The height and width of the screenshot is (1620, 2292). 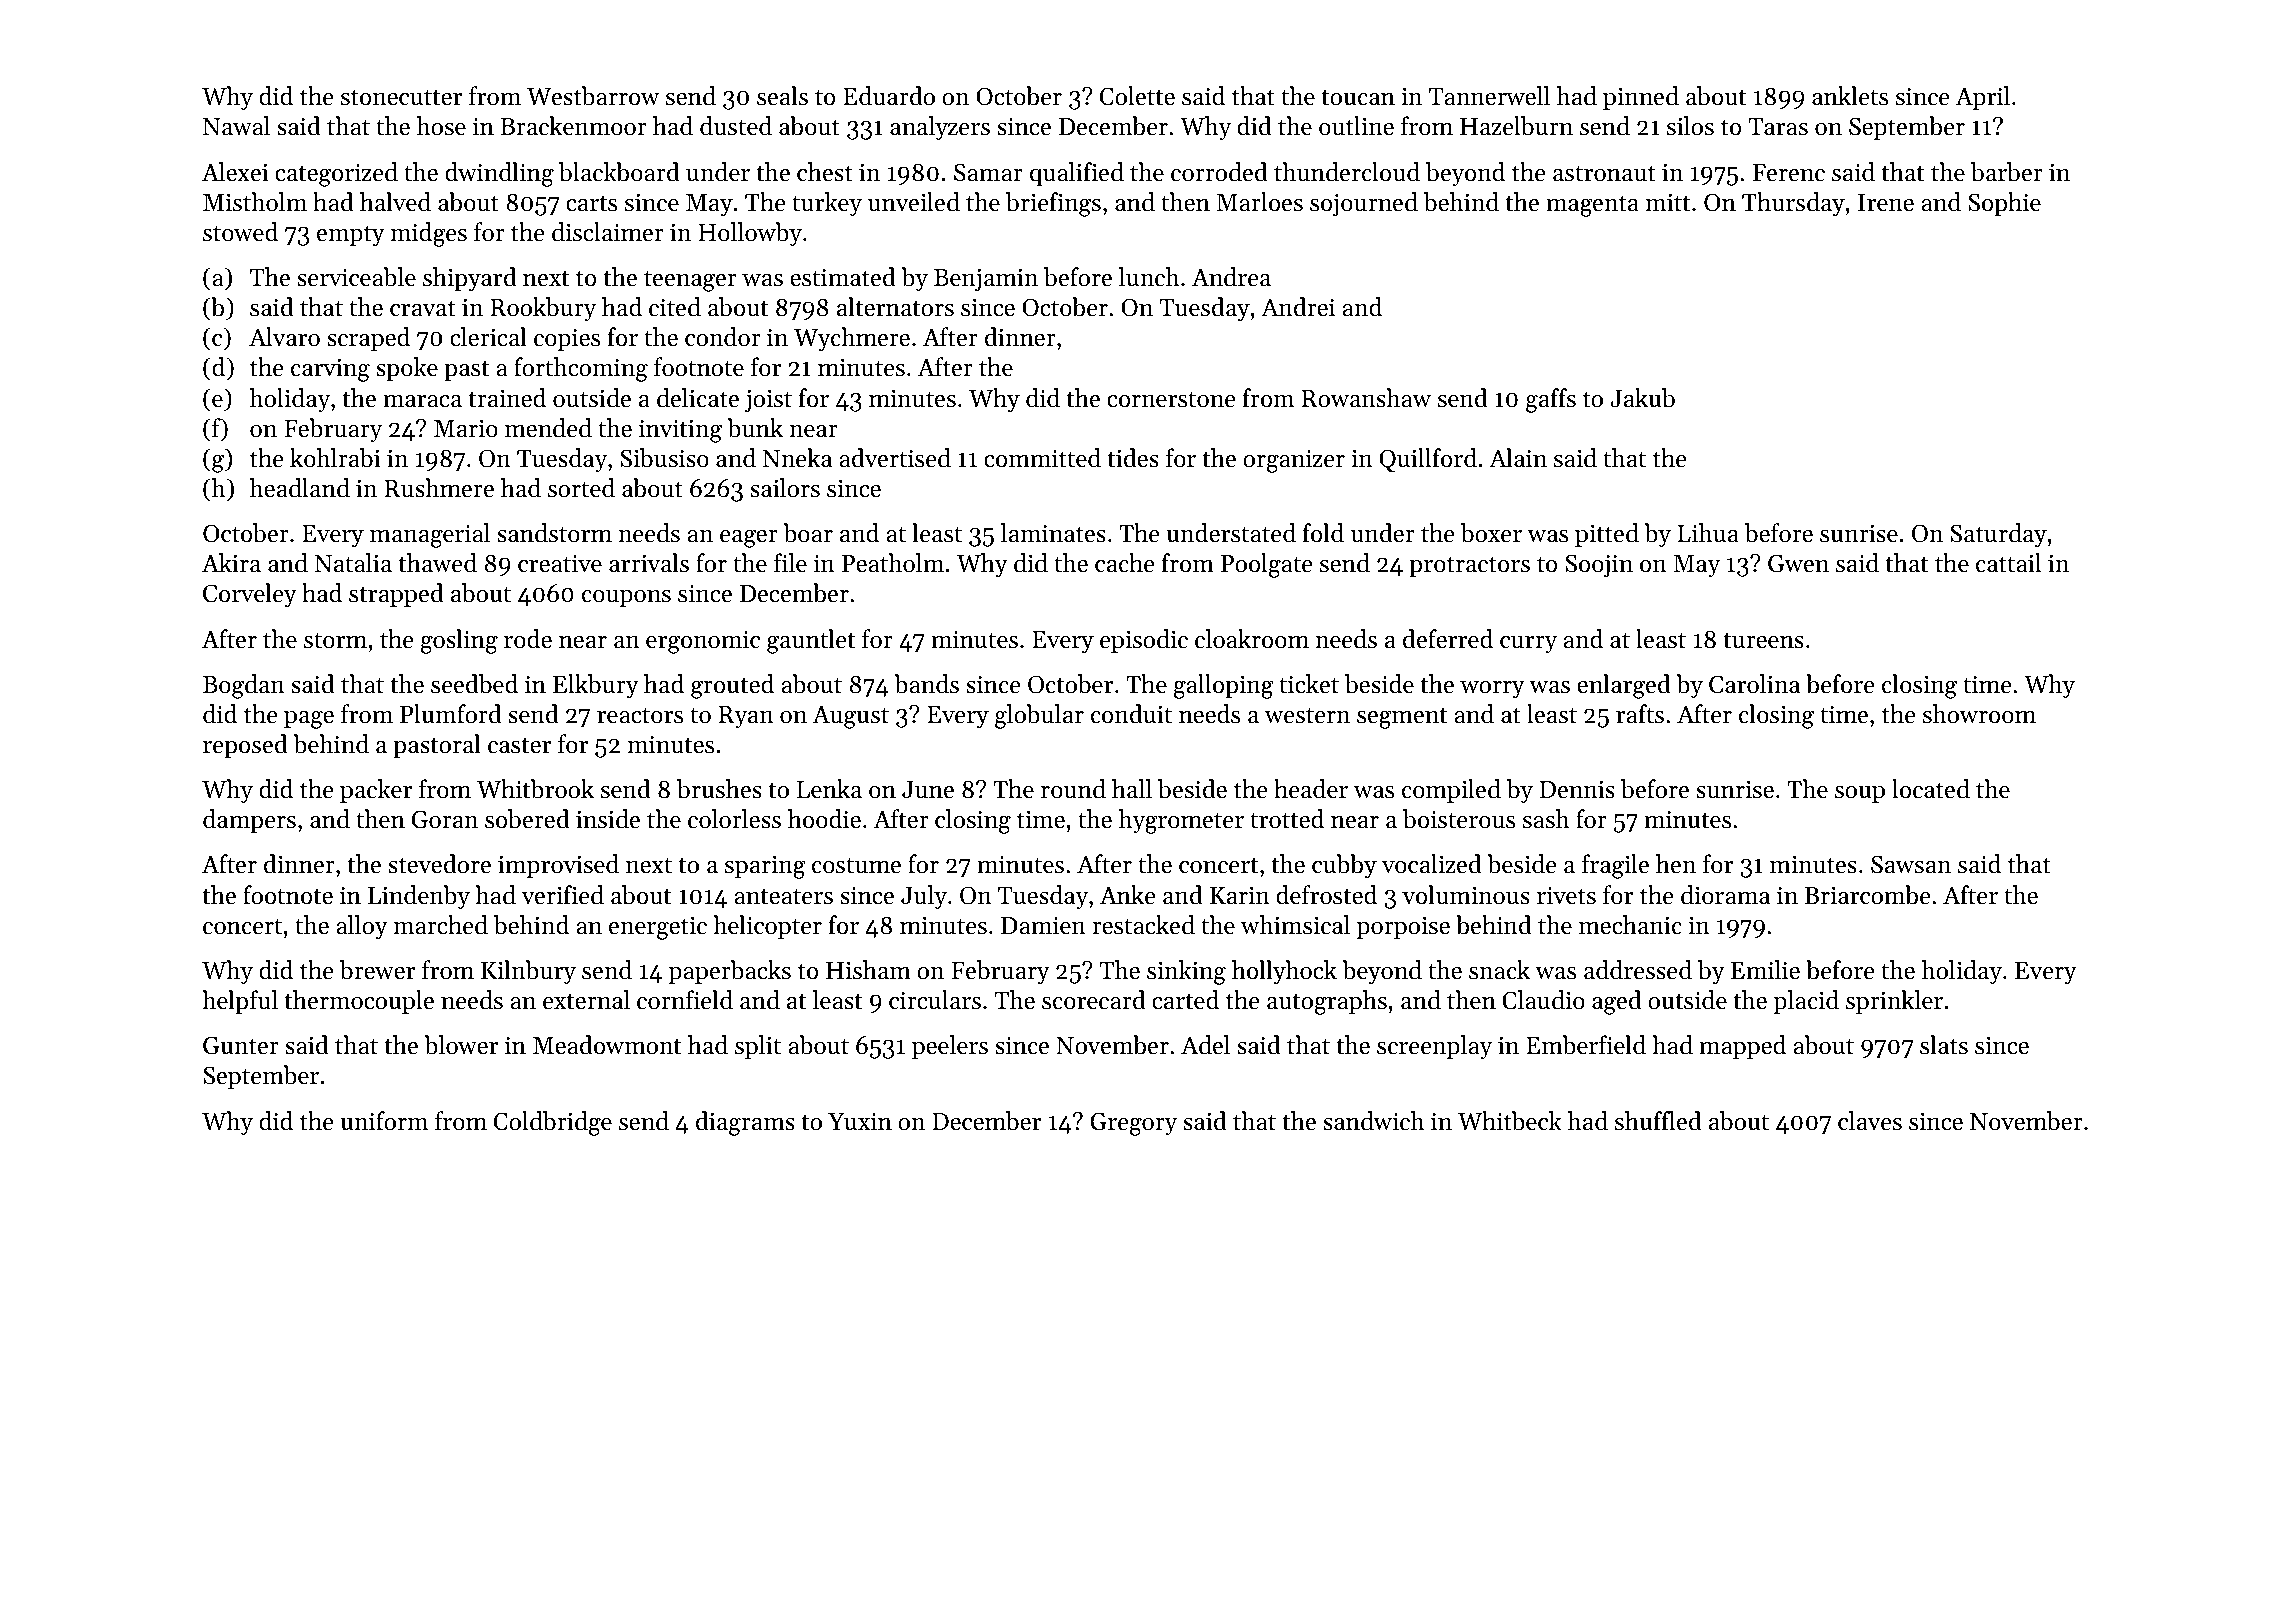 What do you see at coordinates (889, 96) in the screenshot?
I see `Eduardo` at bounding box center [889, 96].
